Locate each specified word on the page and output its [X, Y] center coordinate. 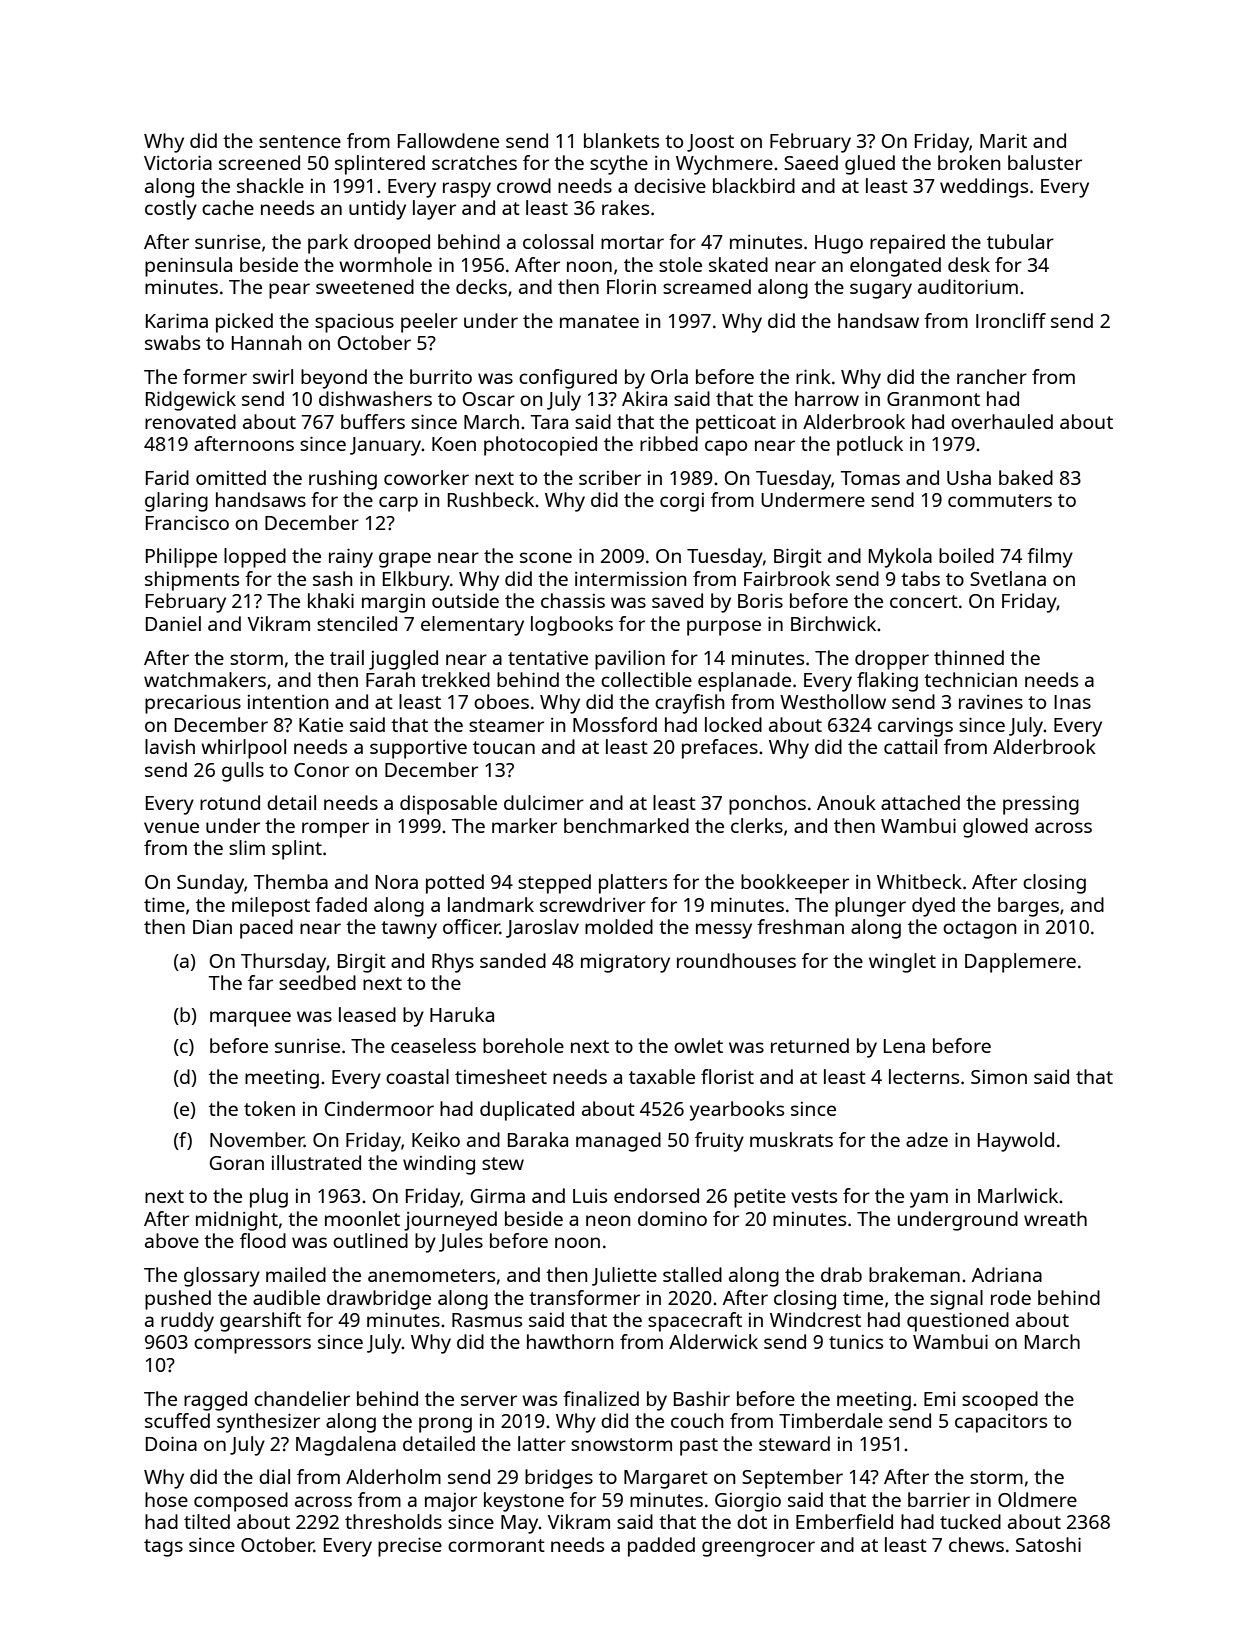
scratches [474, 162]
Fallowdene [448, 140]
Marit [1003, 141]
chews [976, 1544]
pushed [178, 1300]
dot [752, 1521]
